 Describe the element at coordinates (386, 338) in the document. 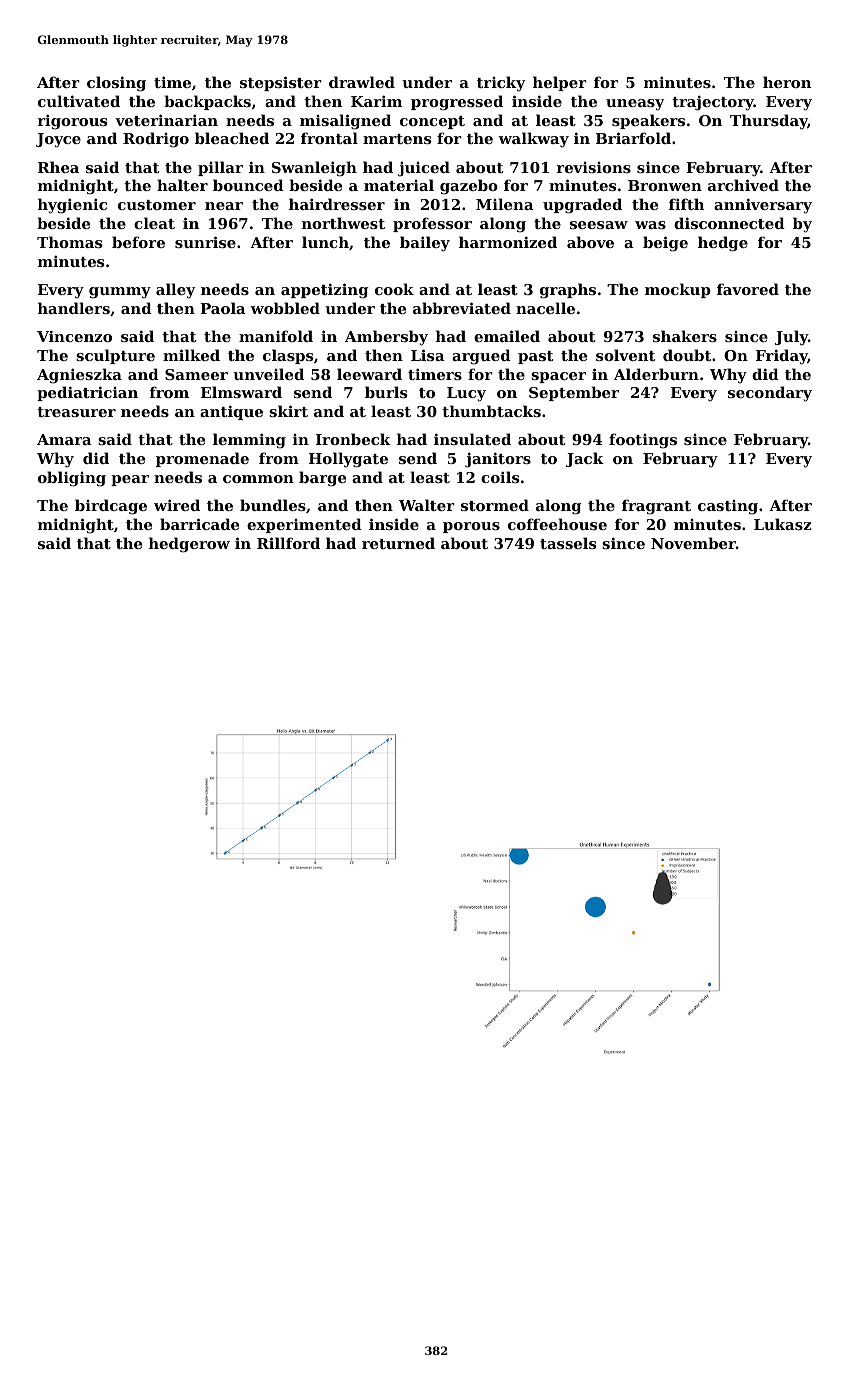

I see `Ambersby` at that location.
